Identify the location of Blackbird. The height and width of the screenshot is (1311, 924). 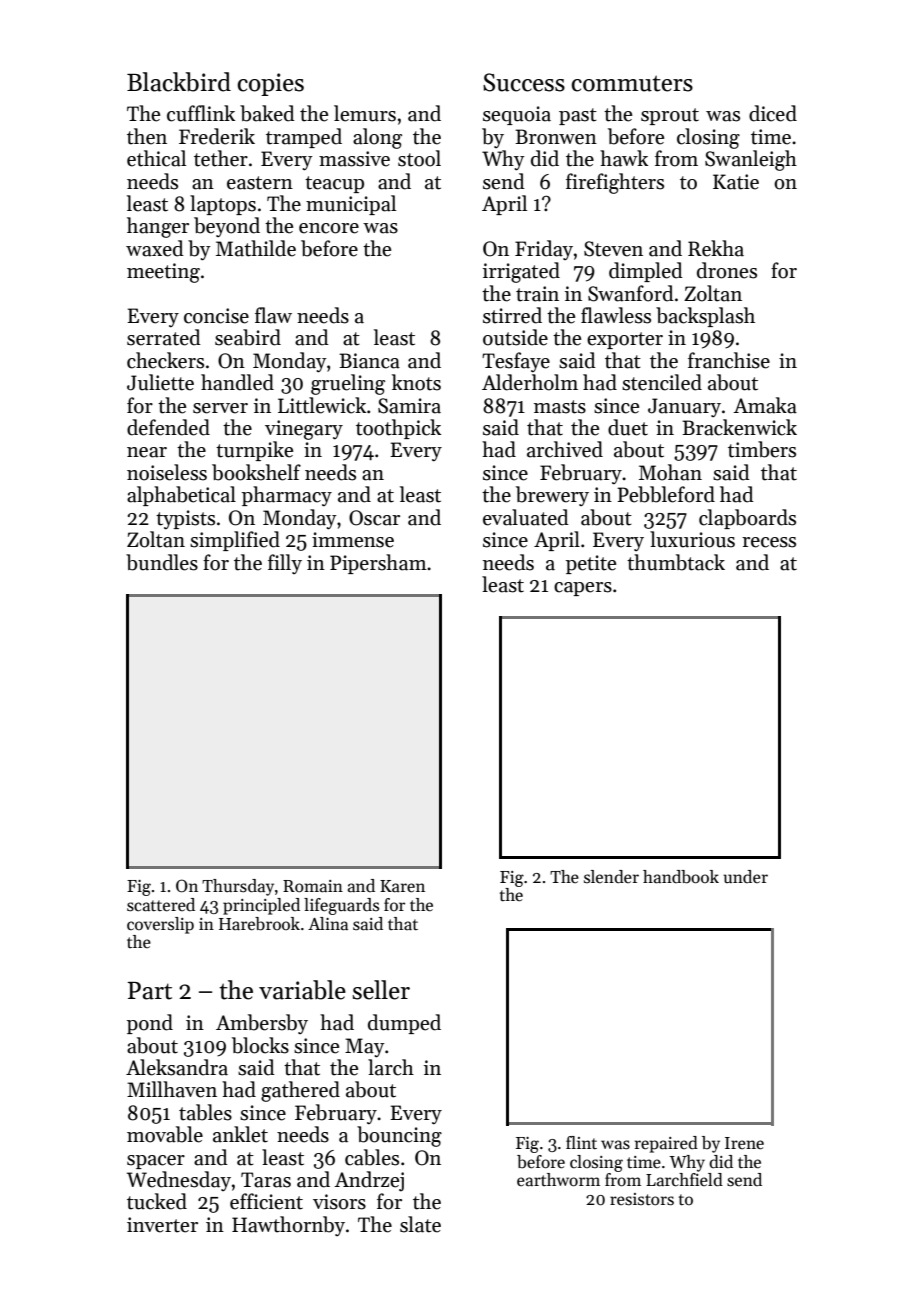
(179, 82).
